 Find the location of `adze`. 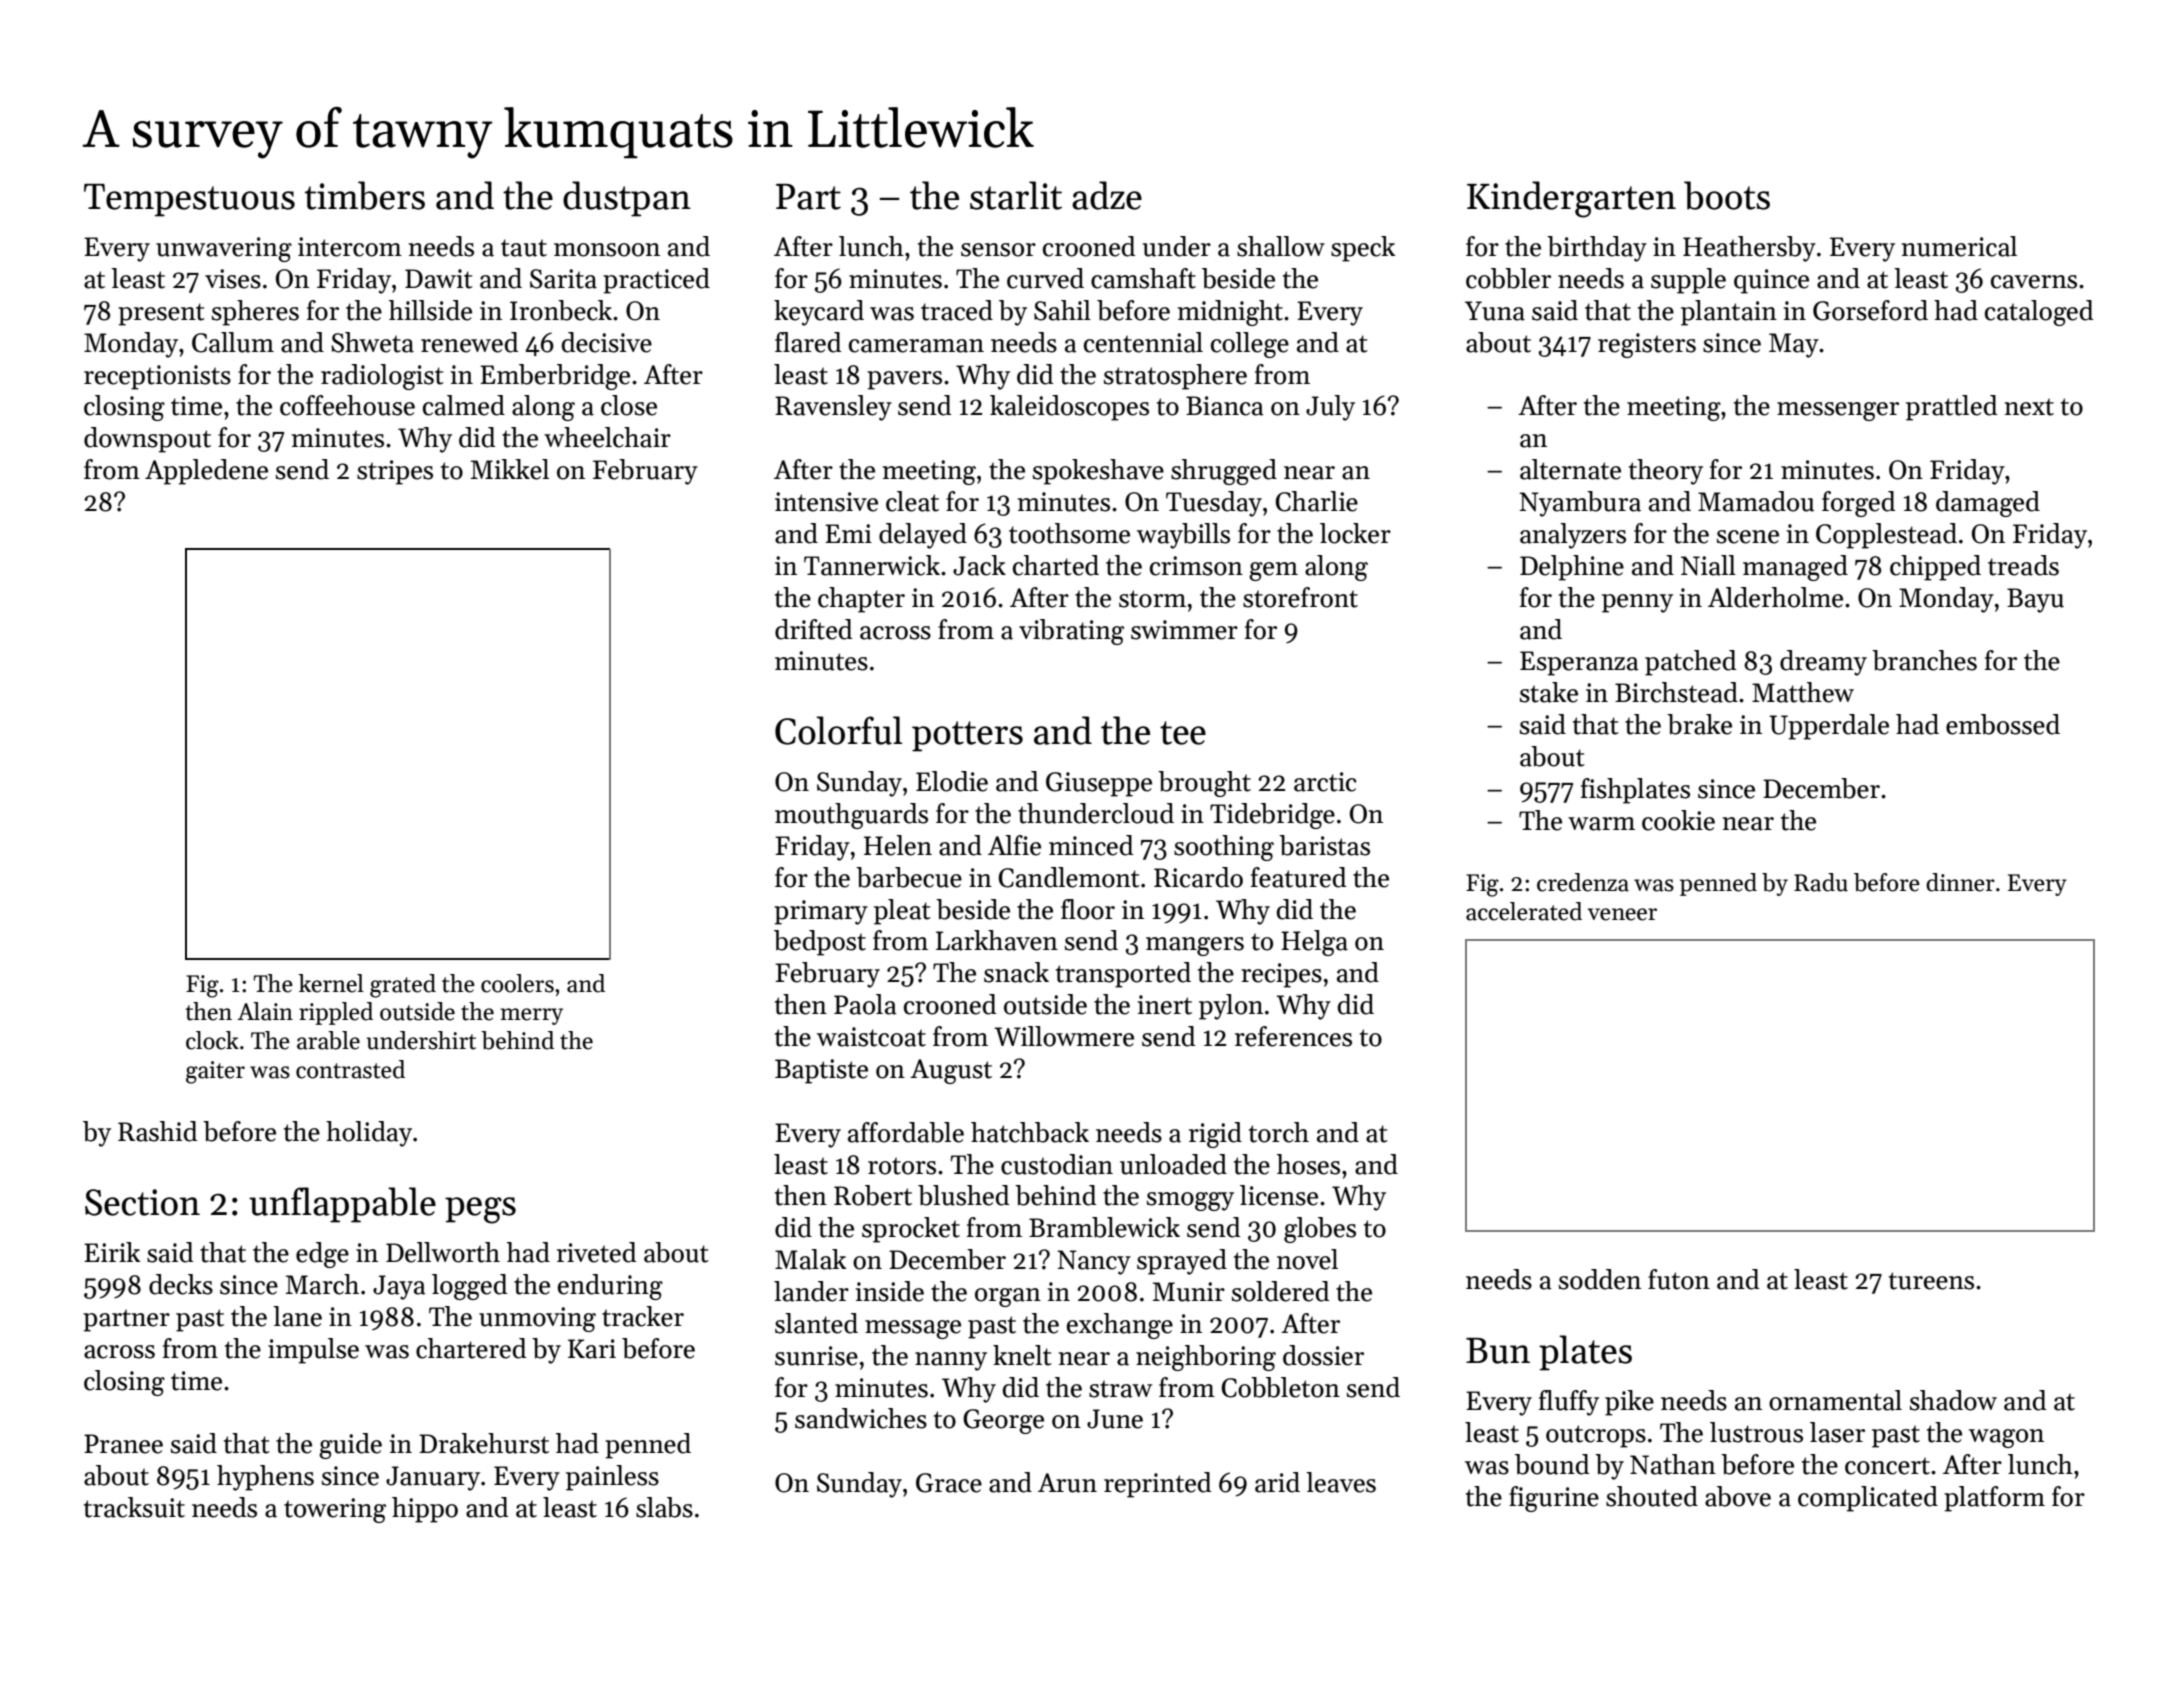

adze is located at coordinates (1107, 195).
